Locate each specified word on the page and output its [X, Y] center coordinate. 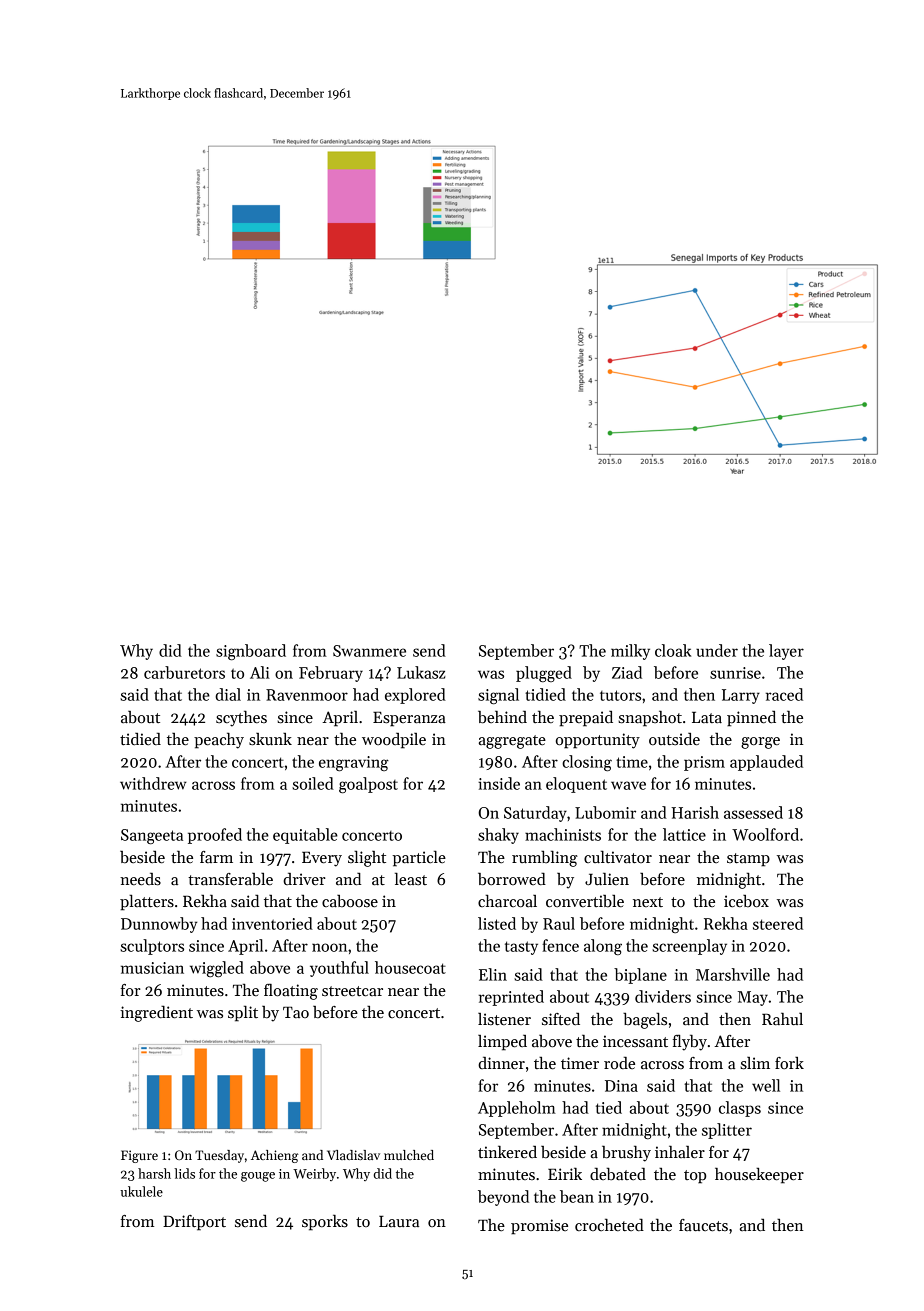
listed [497, 923]
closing [587, 763]
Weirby [314, 1174]
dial [228, 694]
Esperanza [409, 719]
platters [147, 903]
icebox [746, 901]
